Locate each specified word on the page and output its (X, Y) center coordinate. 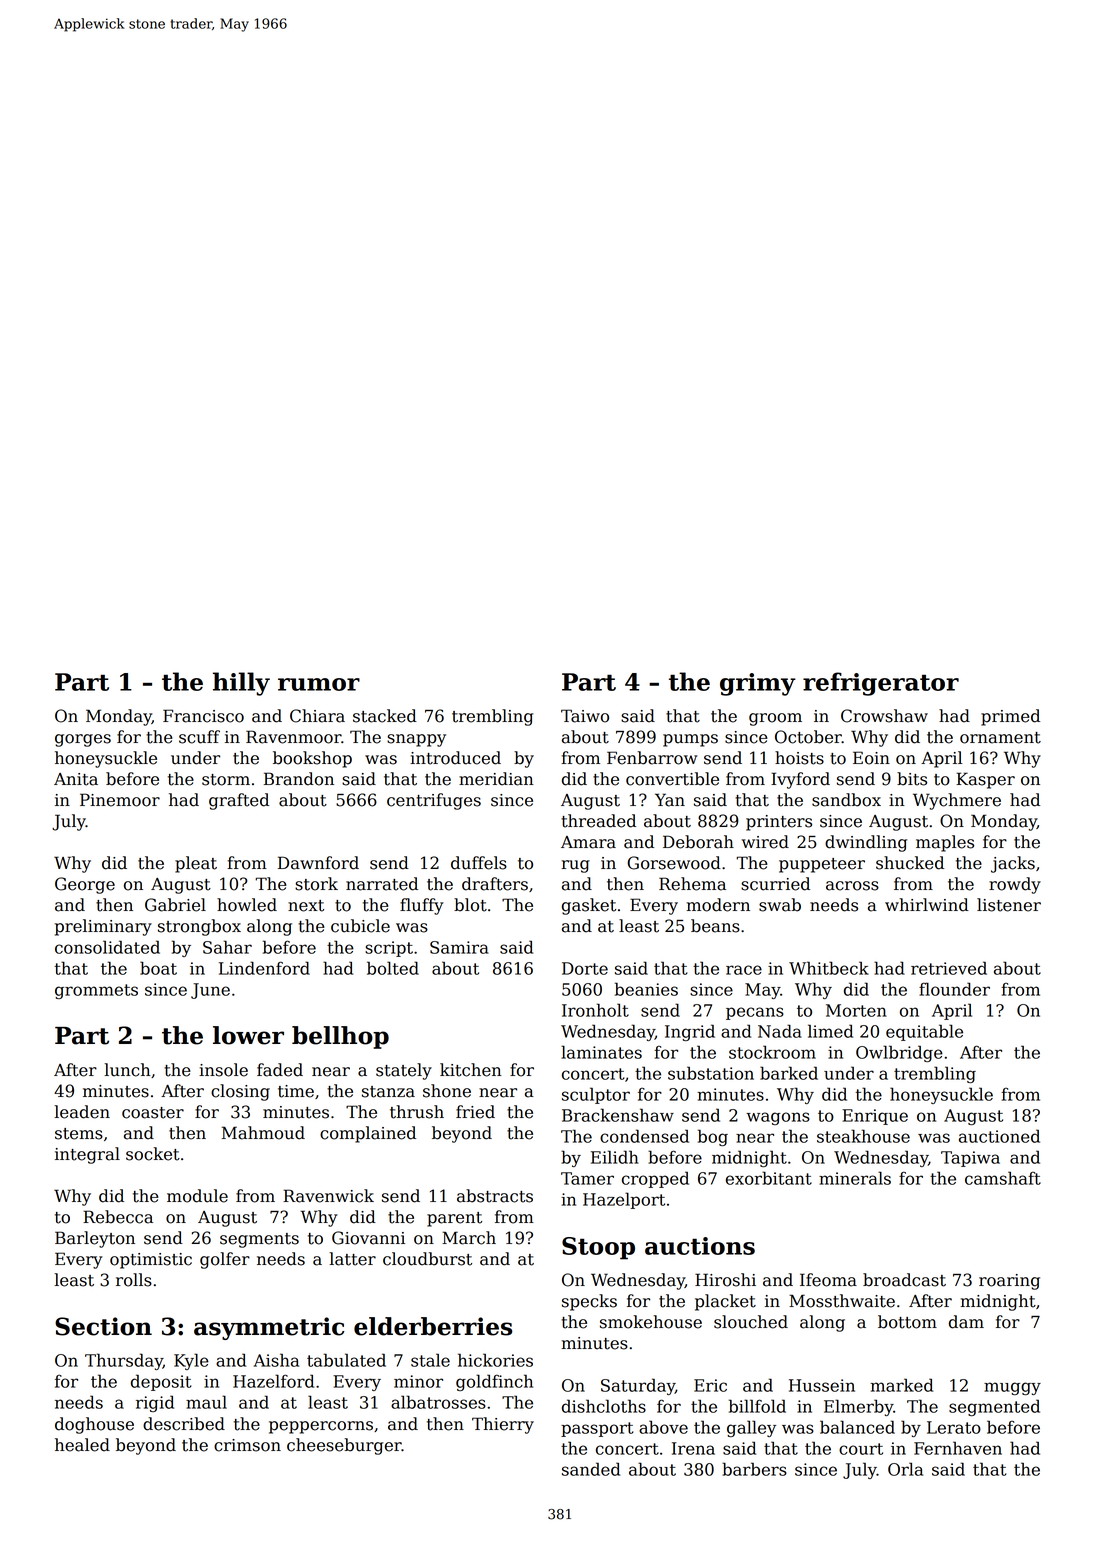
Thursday (124, 1361)
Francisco (203, 716)
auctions (700, 1246)
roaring (1009, 1282)
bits (912, 779)
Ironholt (595, 1010)
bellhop (340, 1037)
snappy (416, 740)
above (663, 1427)
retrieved (949, 968)
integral (87, 1155)
